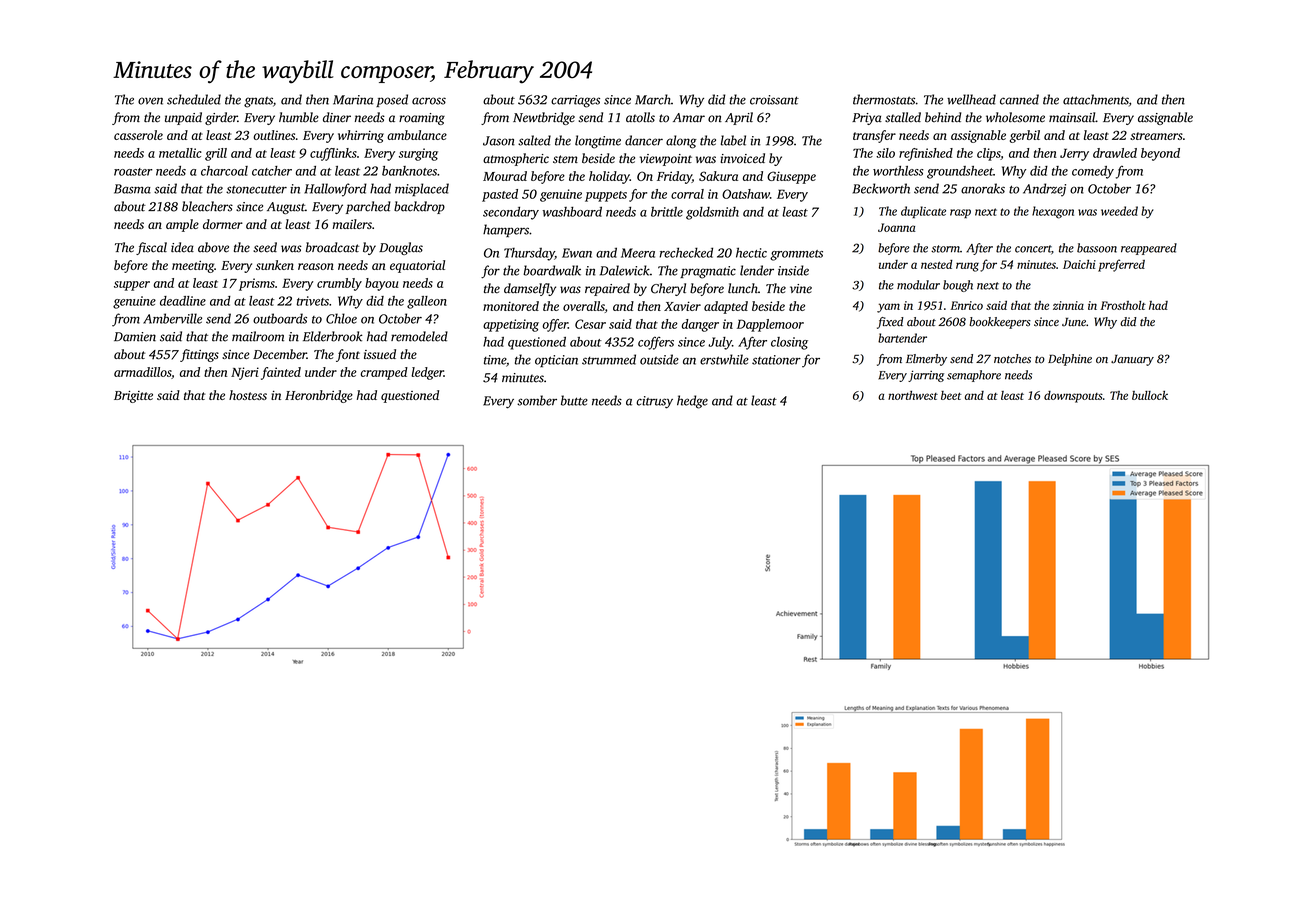 The width and height of the document is (1308, 924). I want to click on Daichi, so click(1079, 264).
